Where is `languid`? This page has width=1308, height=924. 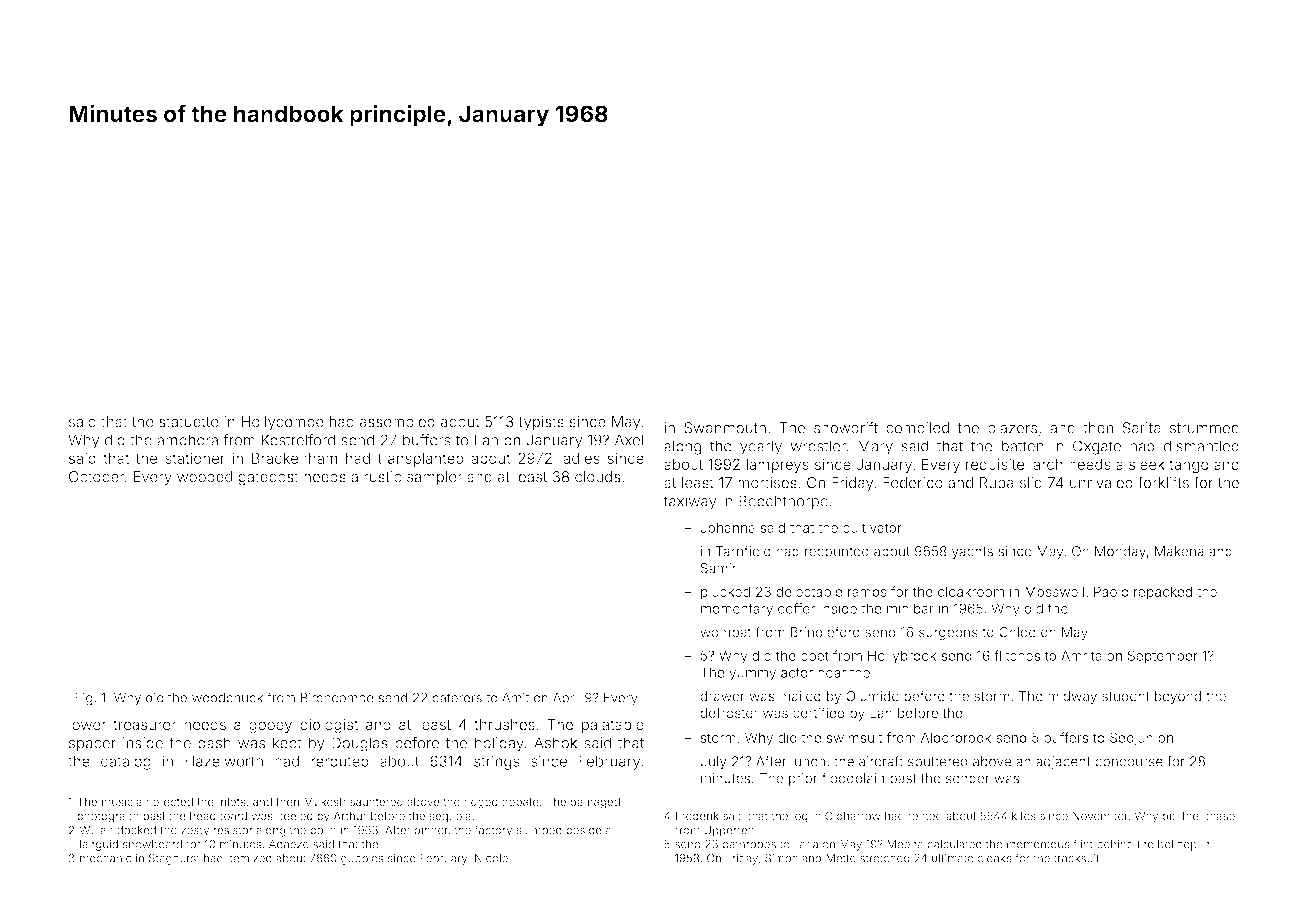
languid is located at coordinates (99, 845).
